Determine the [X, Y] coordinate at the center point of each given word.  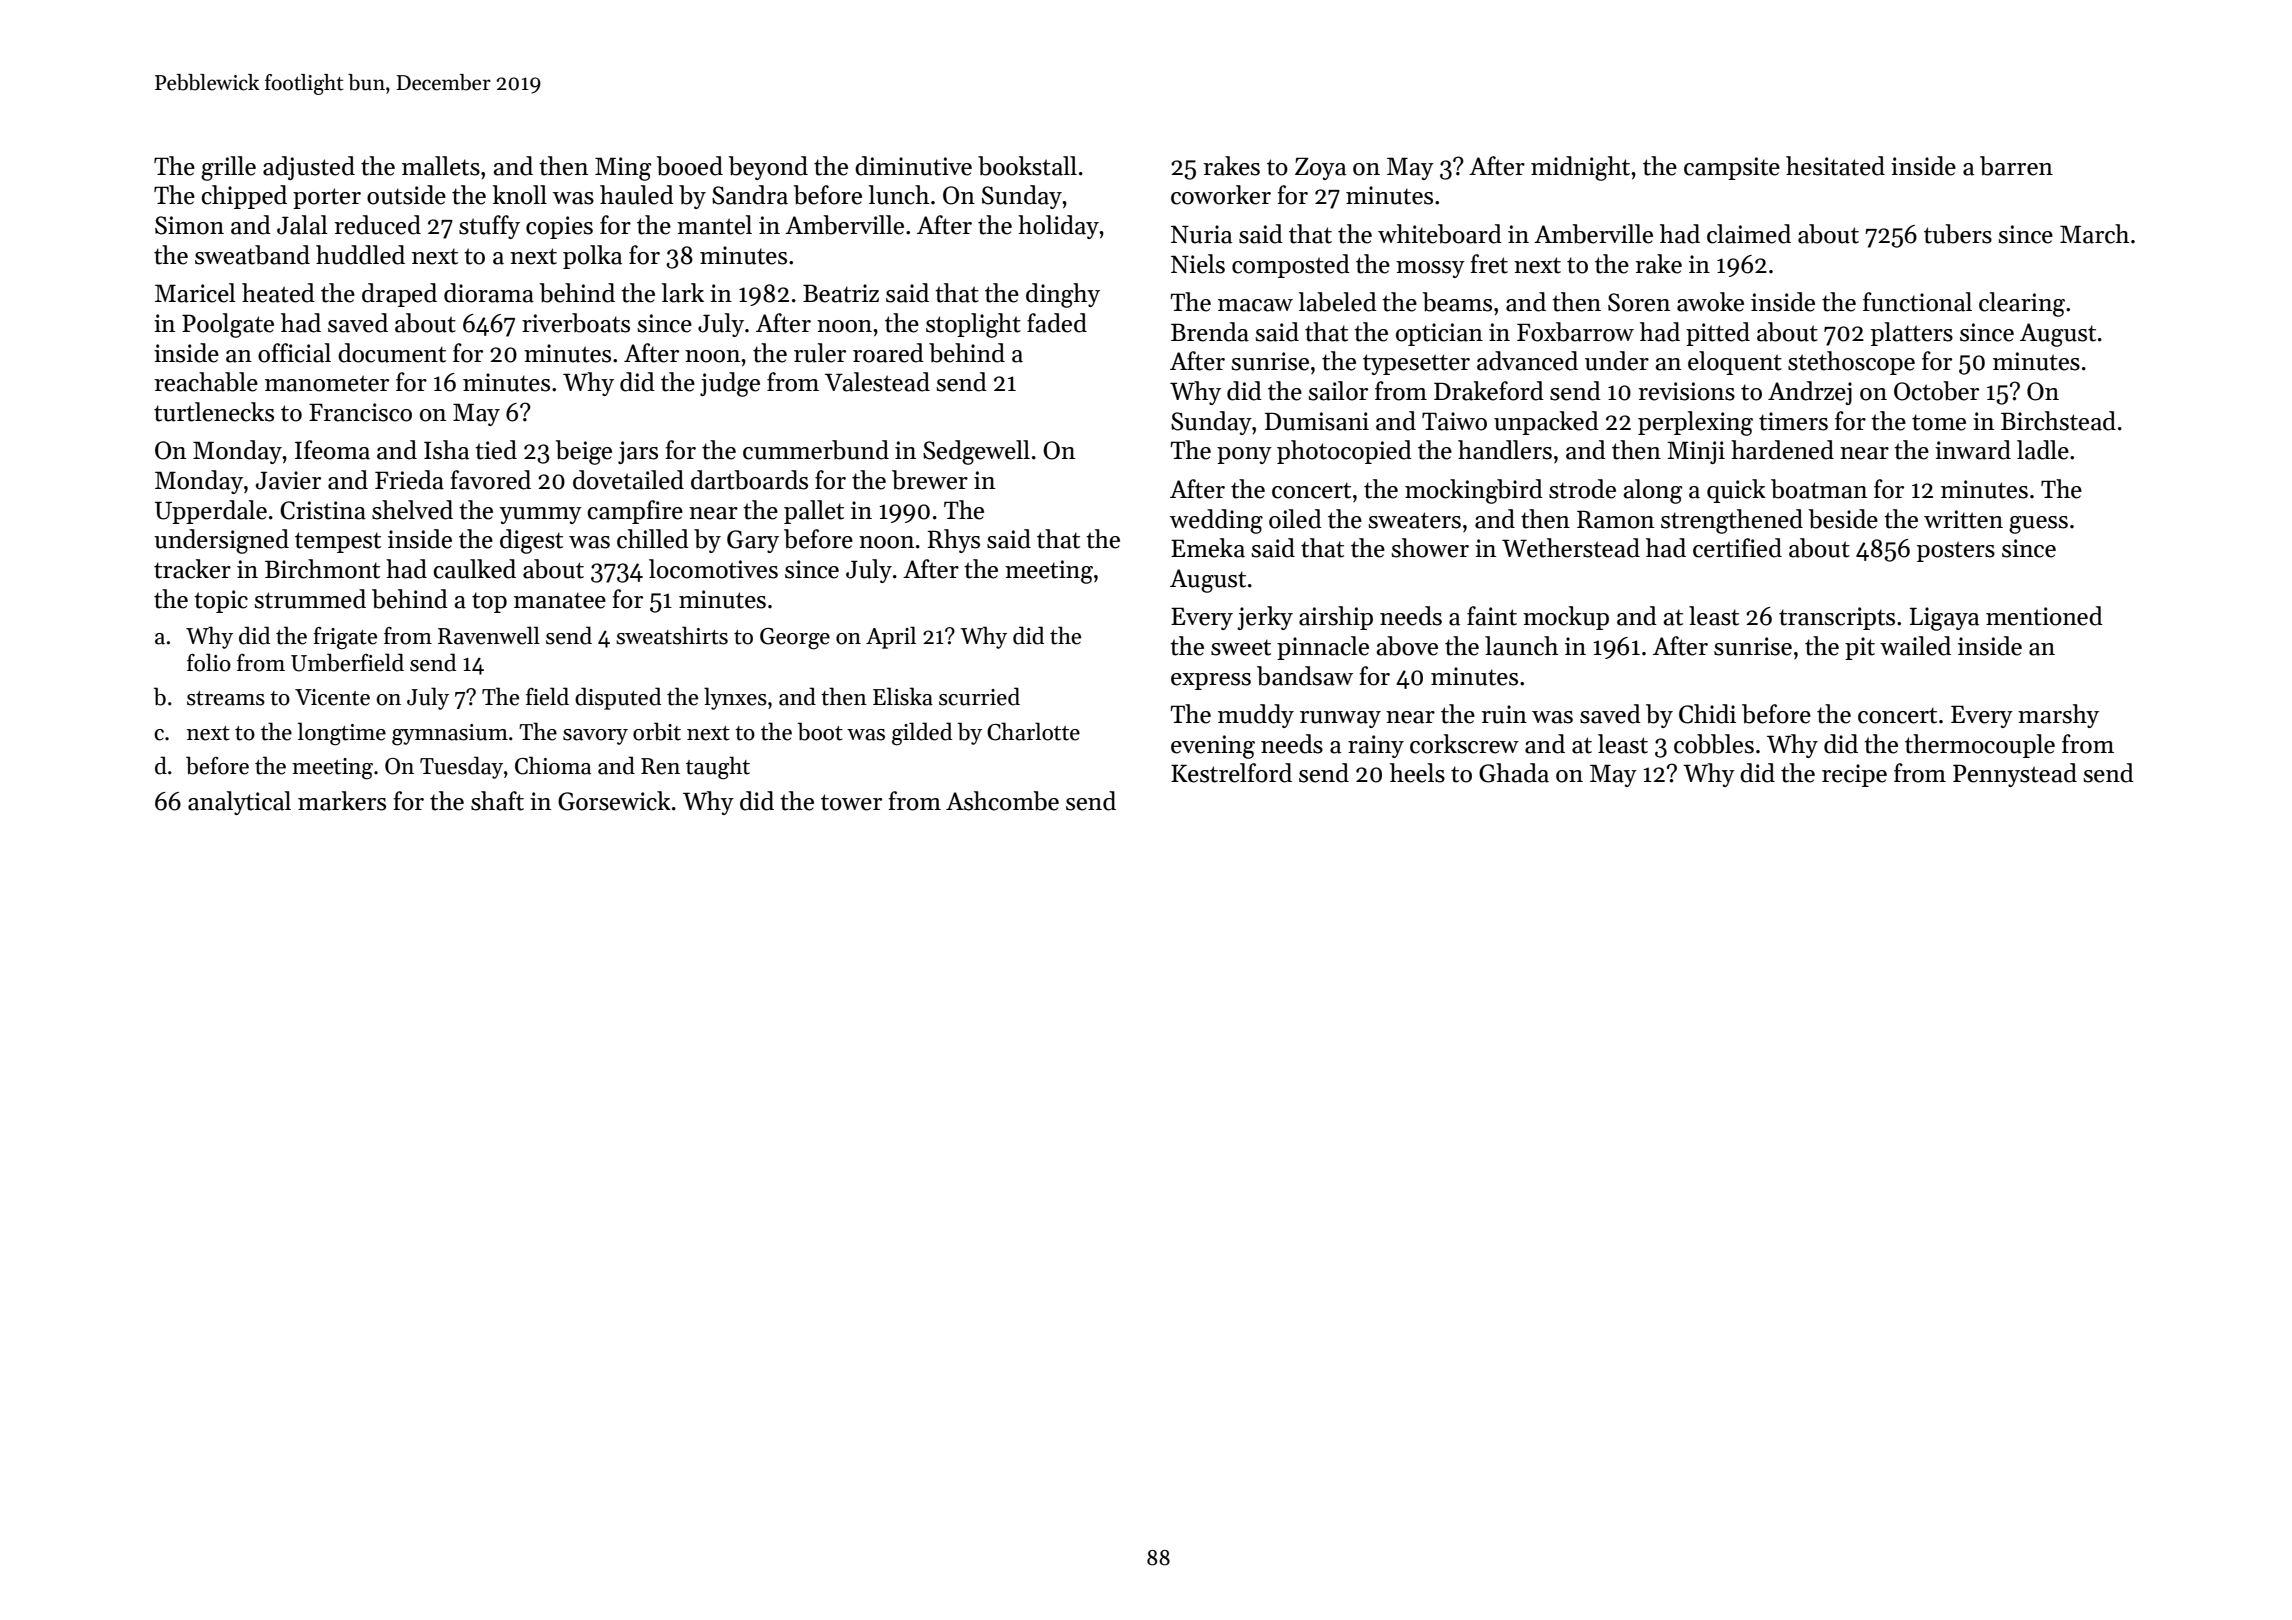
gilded [922, 734]
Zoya [1320, 168]
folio [209, 662]
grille [228, 168]
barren [2016, 166]
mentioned [2044, 616]
